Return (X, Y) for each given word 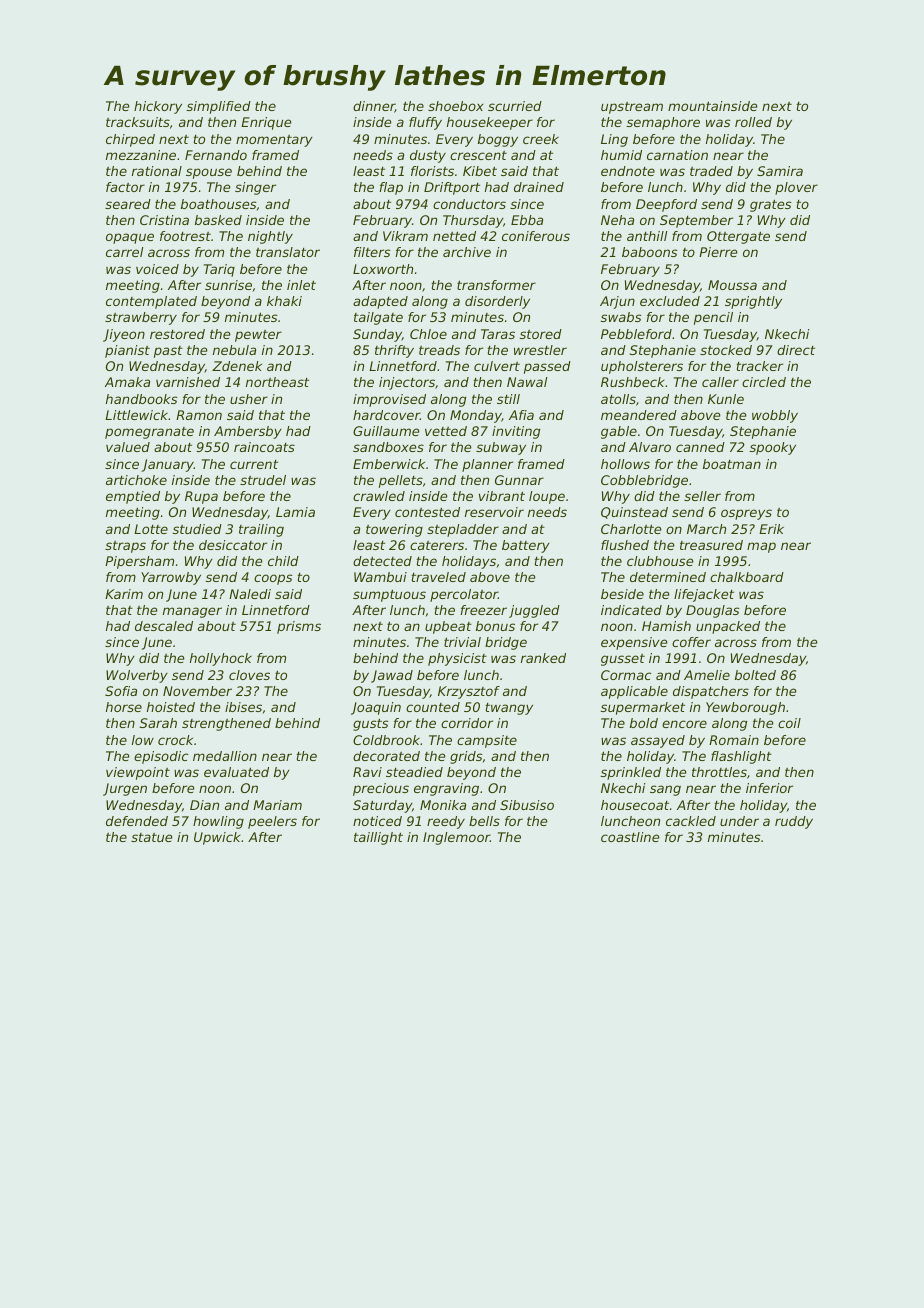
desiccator (233, 545)
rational (157, 171)
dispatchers (711, 692)
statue (152, 837)
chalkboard (747, 577)
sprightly (753, 302)
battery (526, 546)
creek (541, 139)
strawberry (141, 318)
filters (372, 252)
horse (124, 707)
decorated (386, 756)
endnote (628, 171)
